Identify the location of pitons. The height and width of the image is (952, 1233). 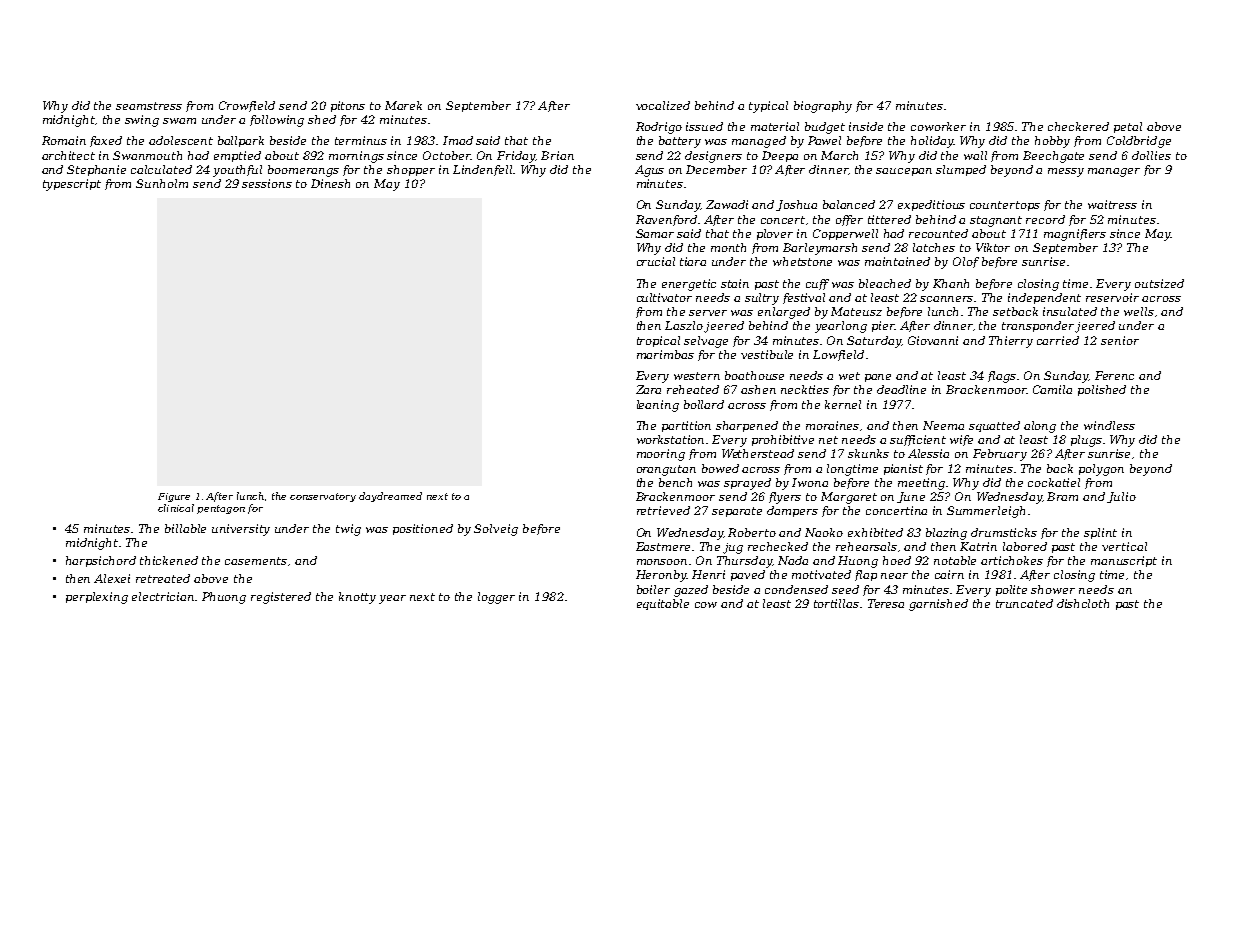
(348, 106).
